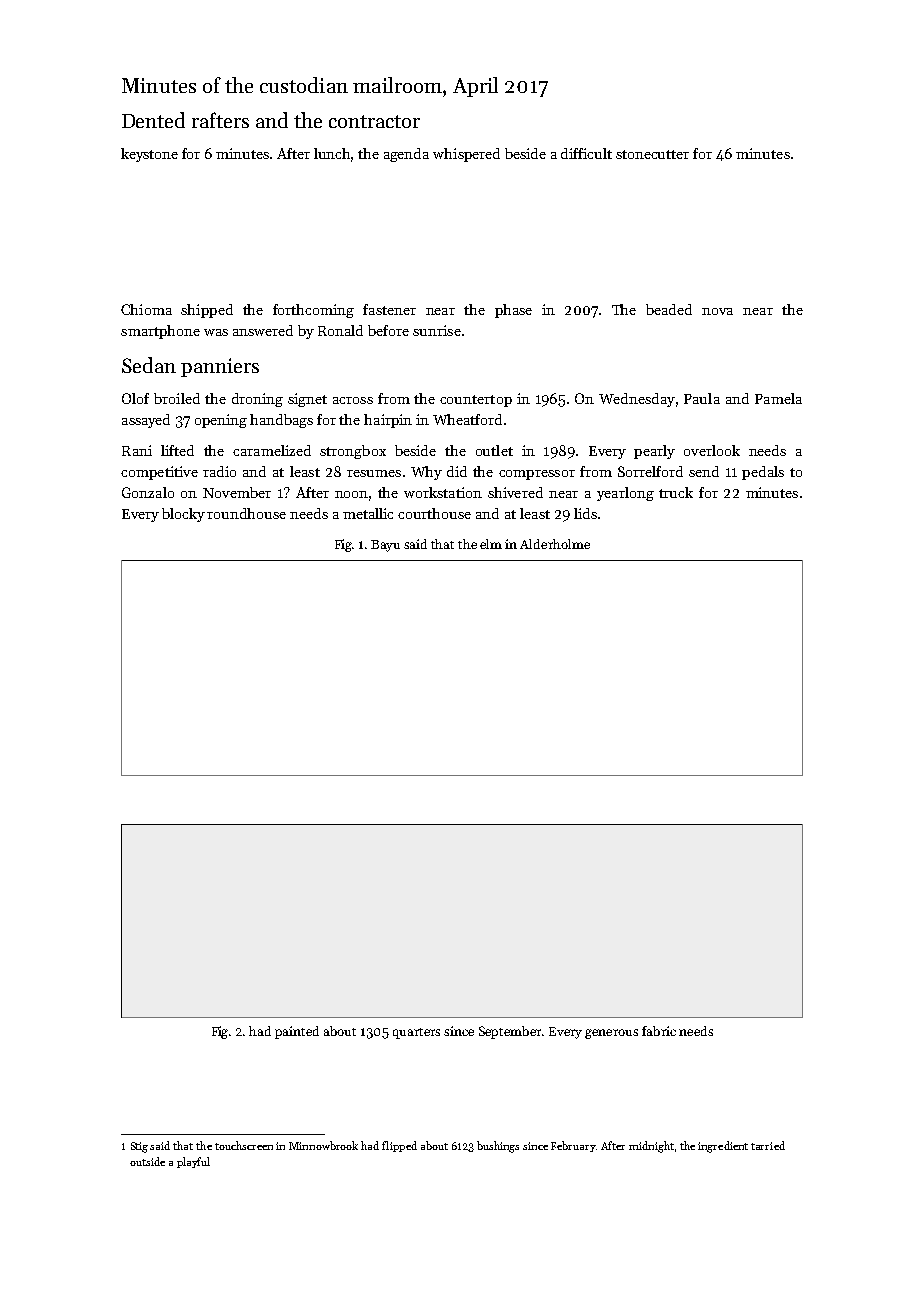 The height and width of the image is (1314, 924). I want to click on stonecutter, so click(652, 154).
